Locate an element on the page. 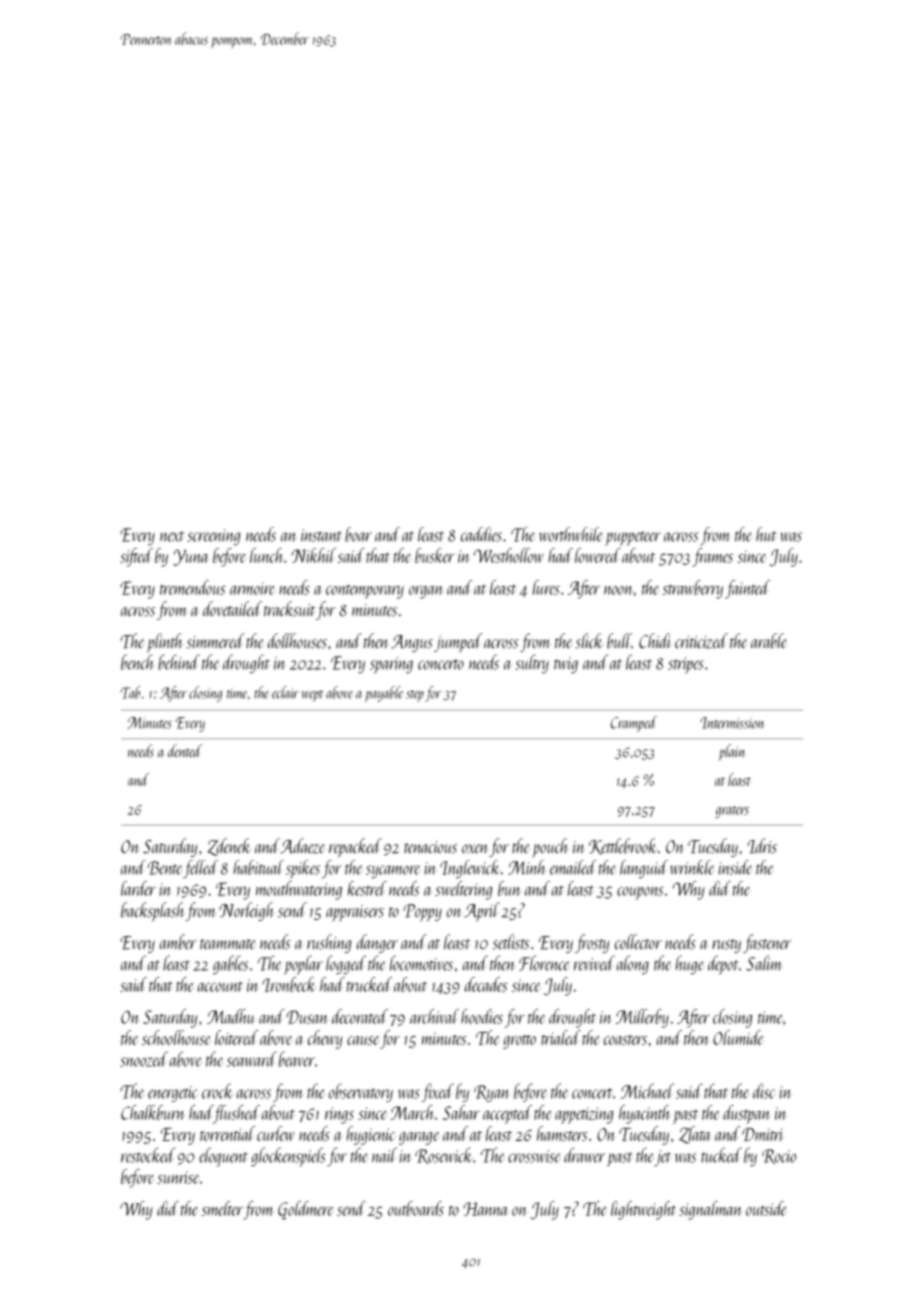 Image resolution: width=924 pixels, height=1308 pixels. Norleigh is located at coordinates (246, 911).
